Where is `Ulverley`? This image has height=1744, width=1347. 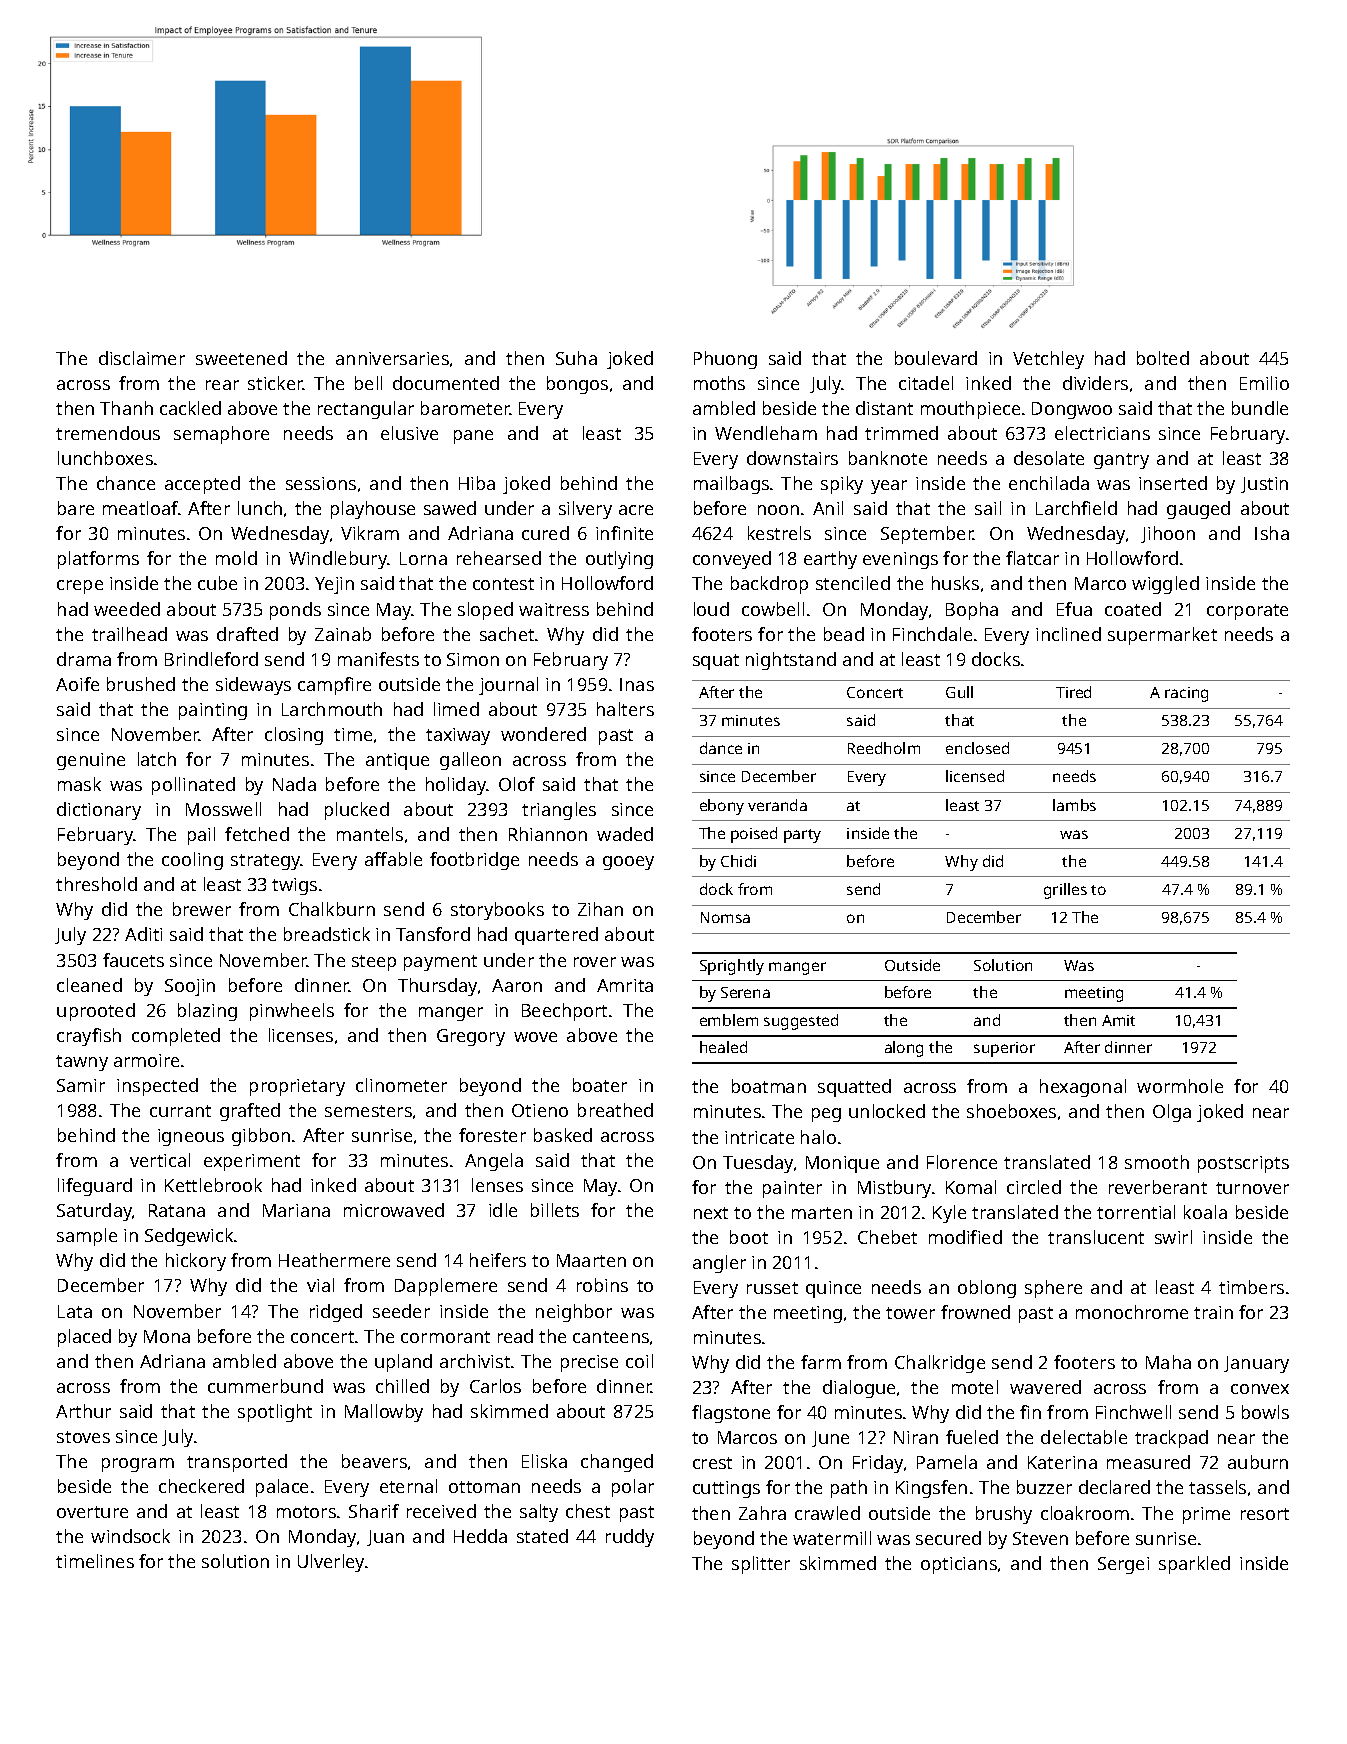
Ulverley is located at coordinates (331, 1563).
